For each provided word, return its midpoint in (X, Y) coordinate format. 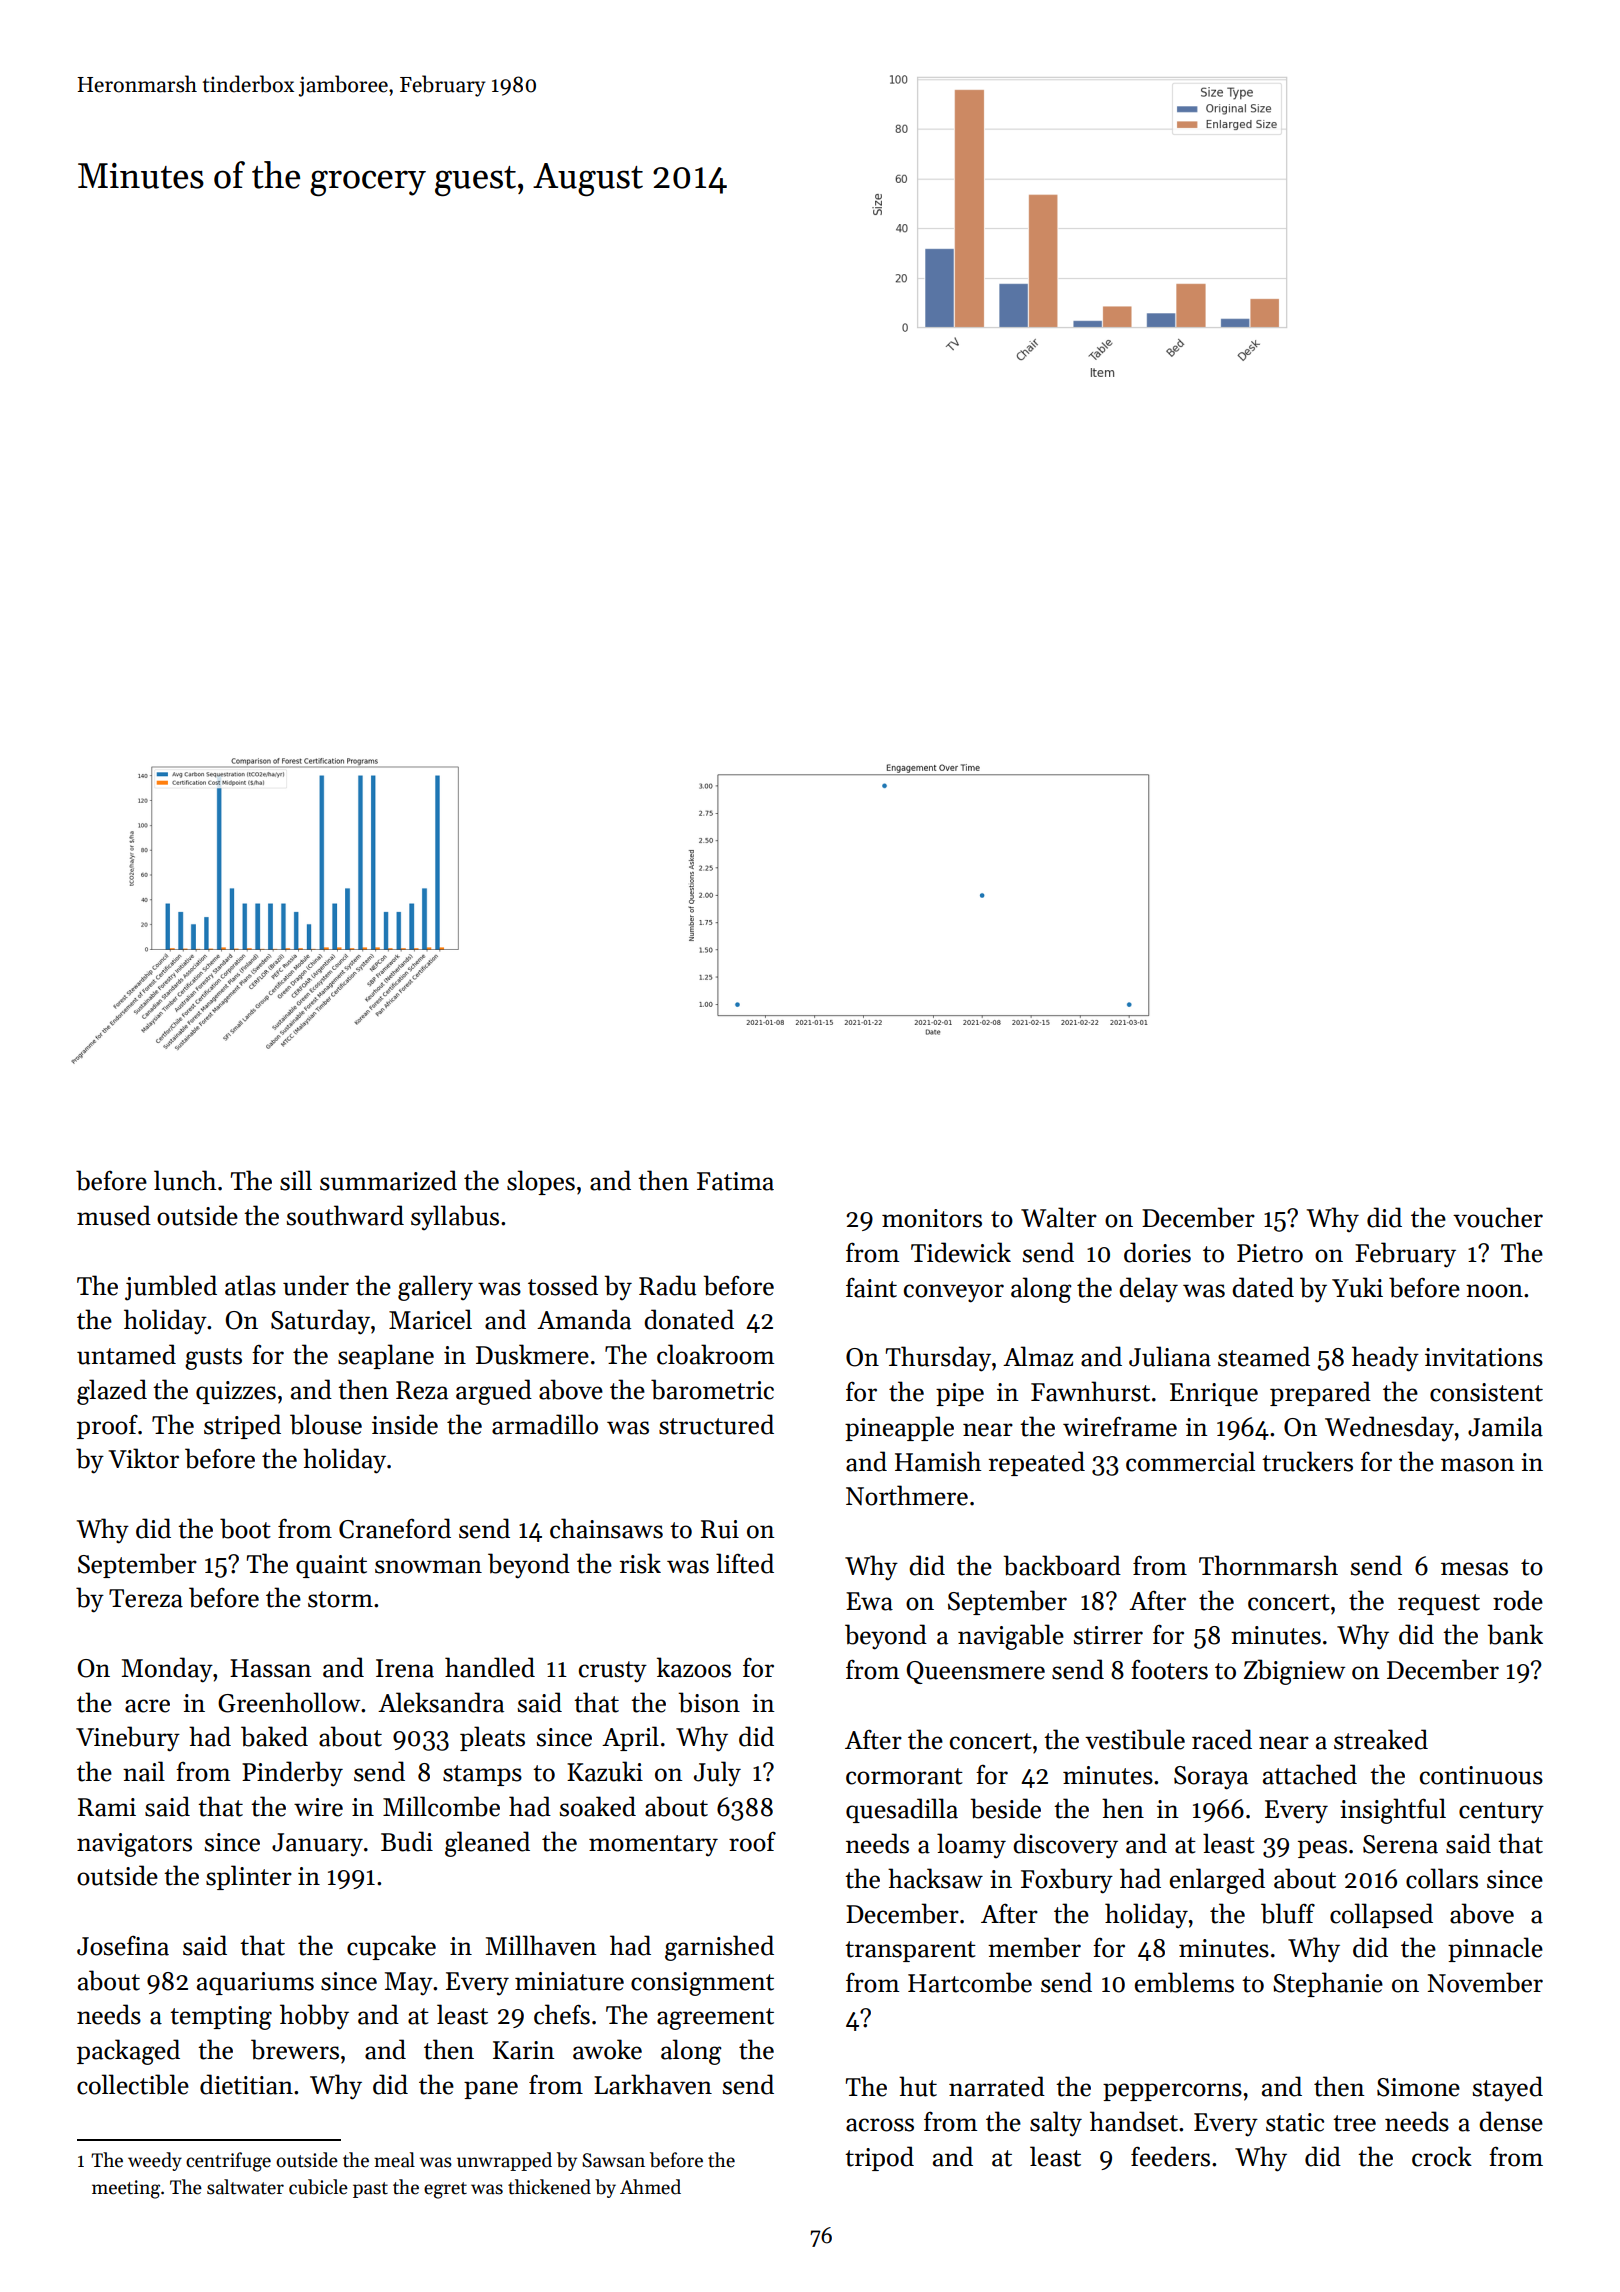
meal (394, 2160)
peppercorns (1172, 2092)
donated (689, 1319)
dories (1157, 1252)
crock (1442, 2156)
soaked (598, 1806)
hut (918, 2086)
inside (405, 1424)
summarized (388, 1180)
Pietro (1270, 1253)
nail (144, 1771)
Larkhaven (653, 2084)
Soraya (1211, 1778)
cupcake (391, 1947)
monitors (932, 1218)
